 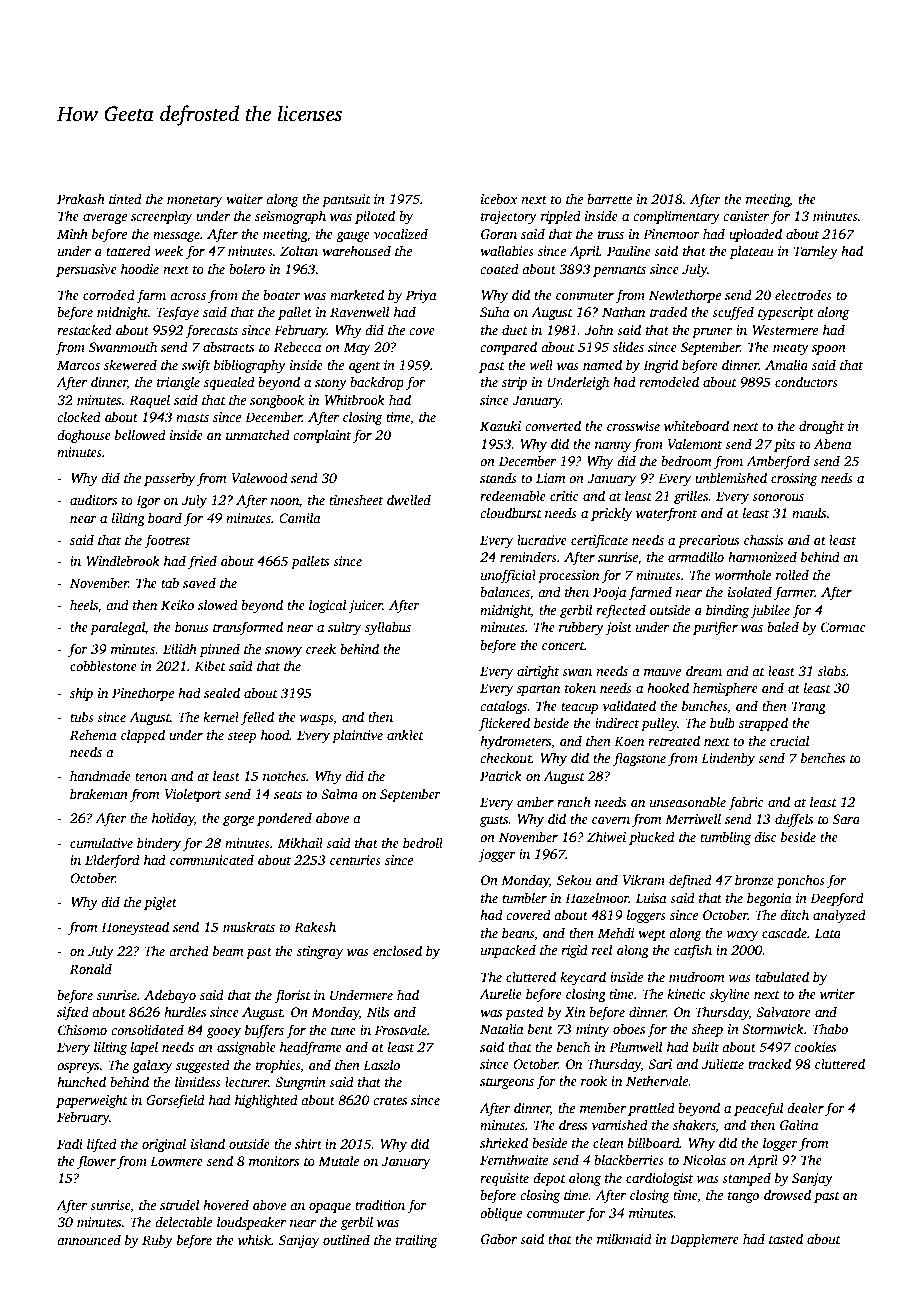 I want to click on slabs, so click(x=832, y=670).
